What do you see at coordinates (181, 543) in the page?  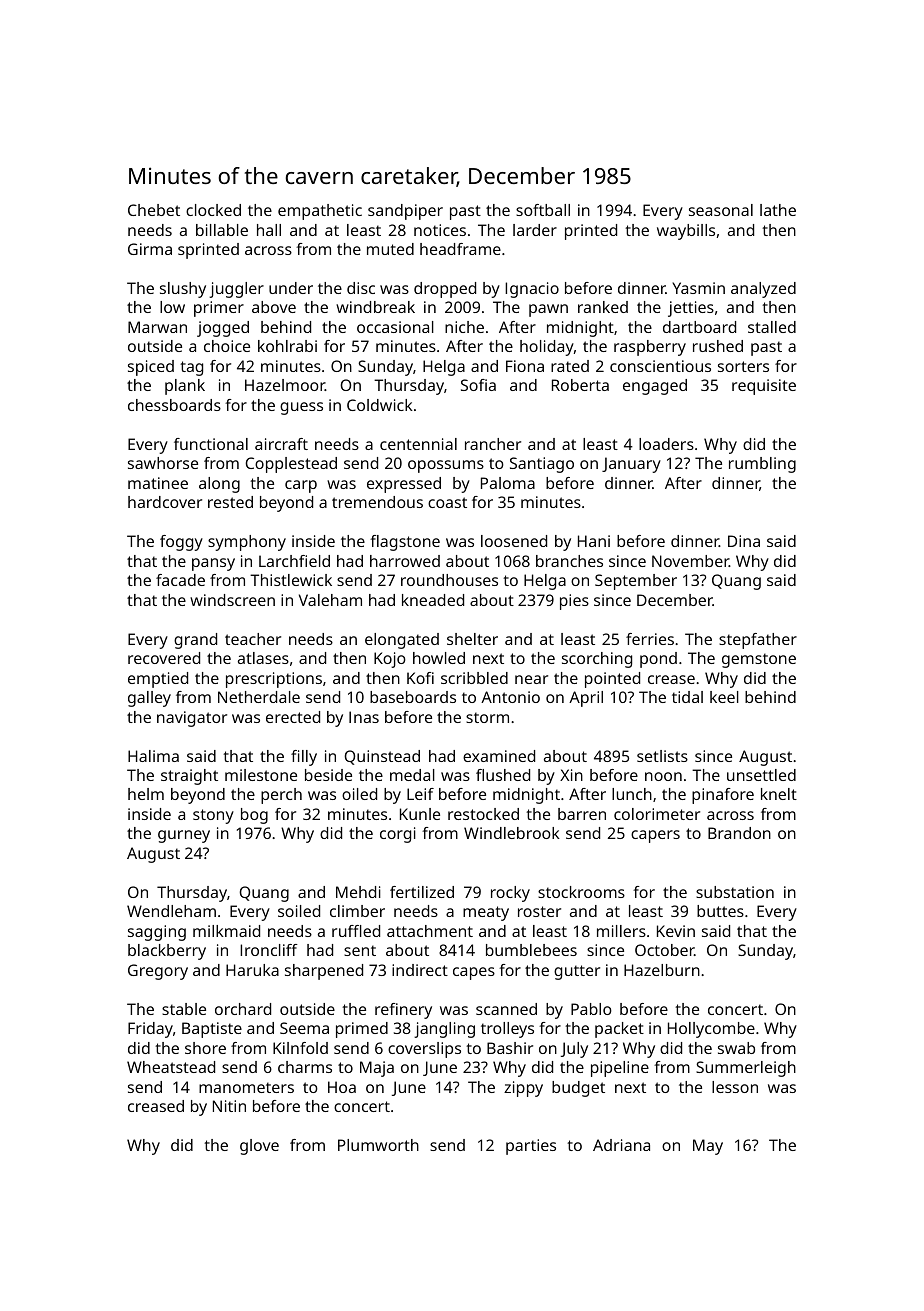 I see `foggy` at bounding box center [181, 543].
